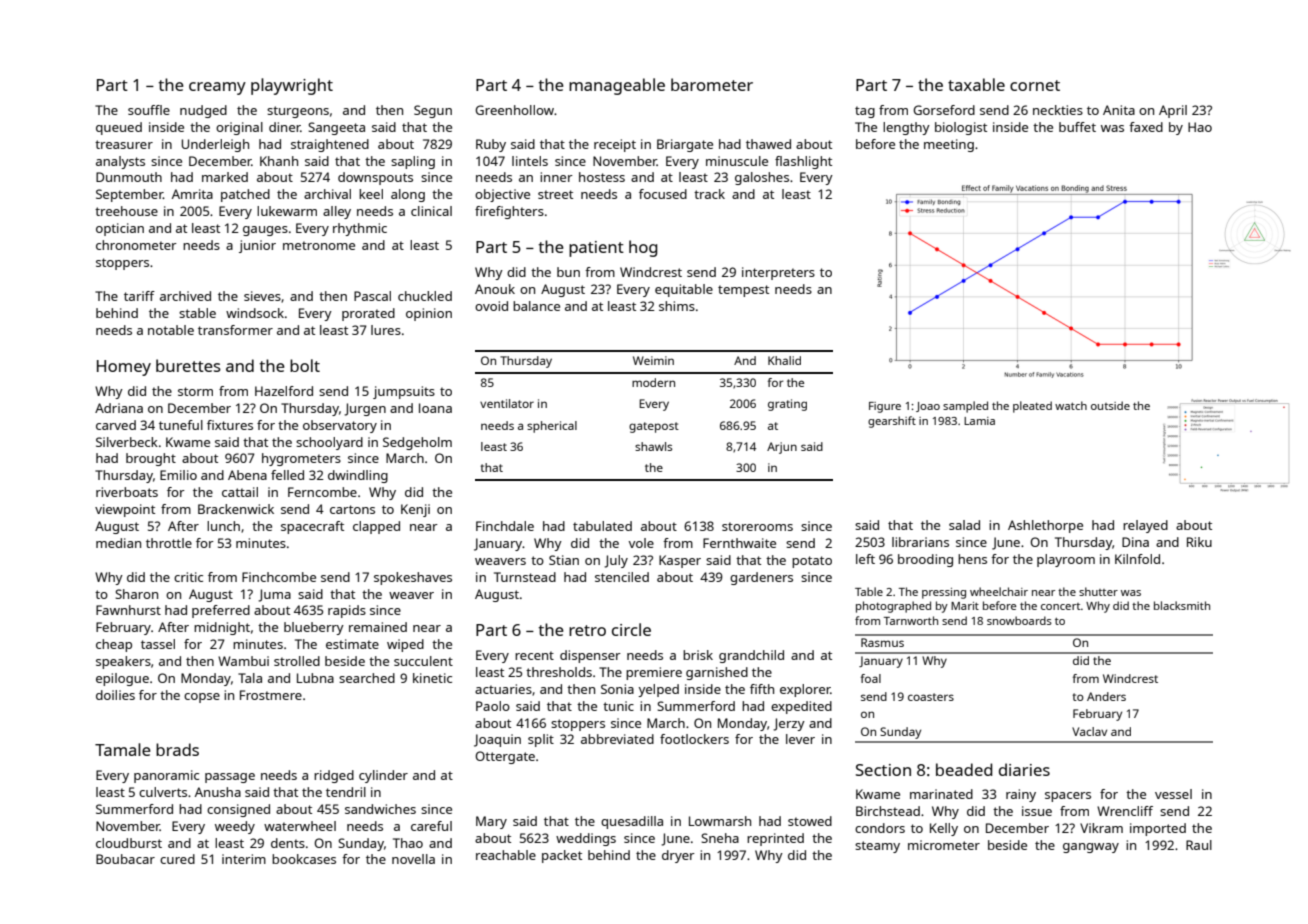  I want to click on modern, so click(653, 382).
